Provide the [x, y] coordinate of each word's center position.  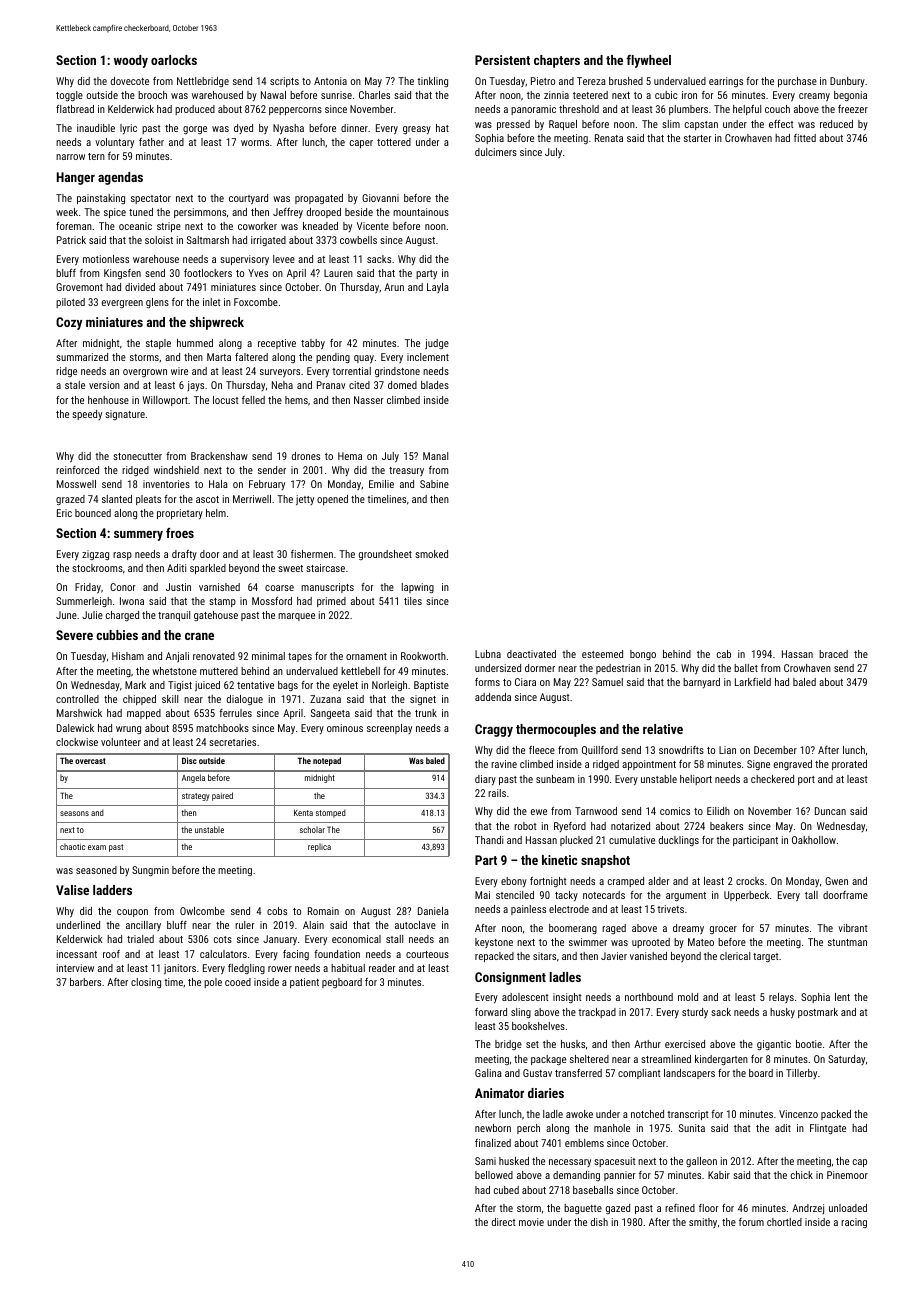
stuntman [847, 942]
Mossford [272, 601]
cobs [277, 911]
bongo [643, 655]
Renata [609, 138]
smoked [431, 554]
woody [131, 61]
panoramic [533, 110]
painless [528, 910]
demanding [576, 1176]
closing [146, 983]
